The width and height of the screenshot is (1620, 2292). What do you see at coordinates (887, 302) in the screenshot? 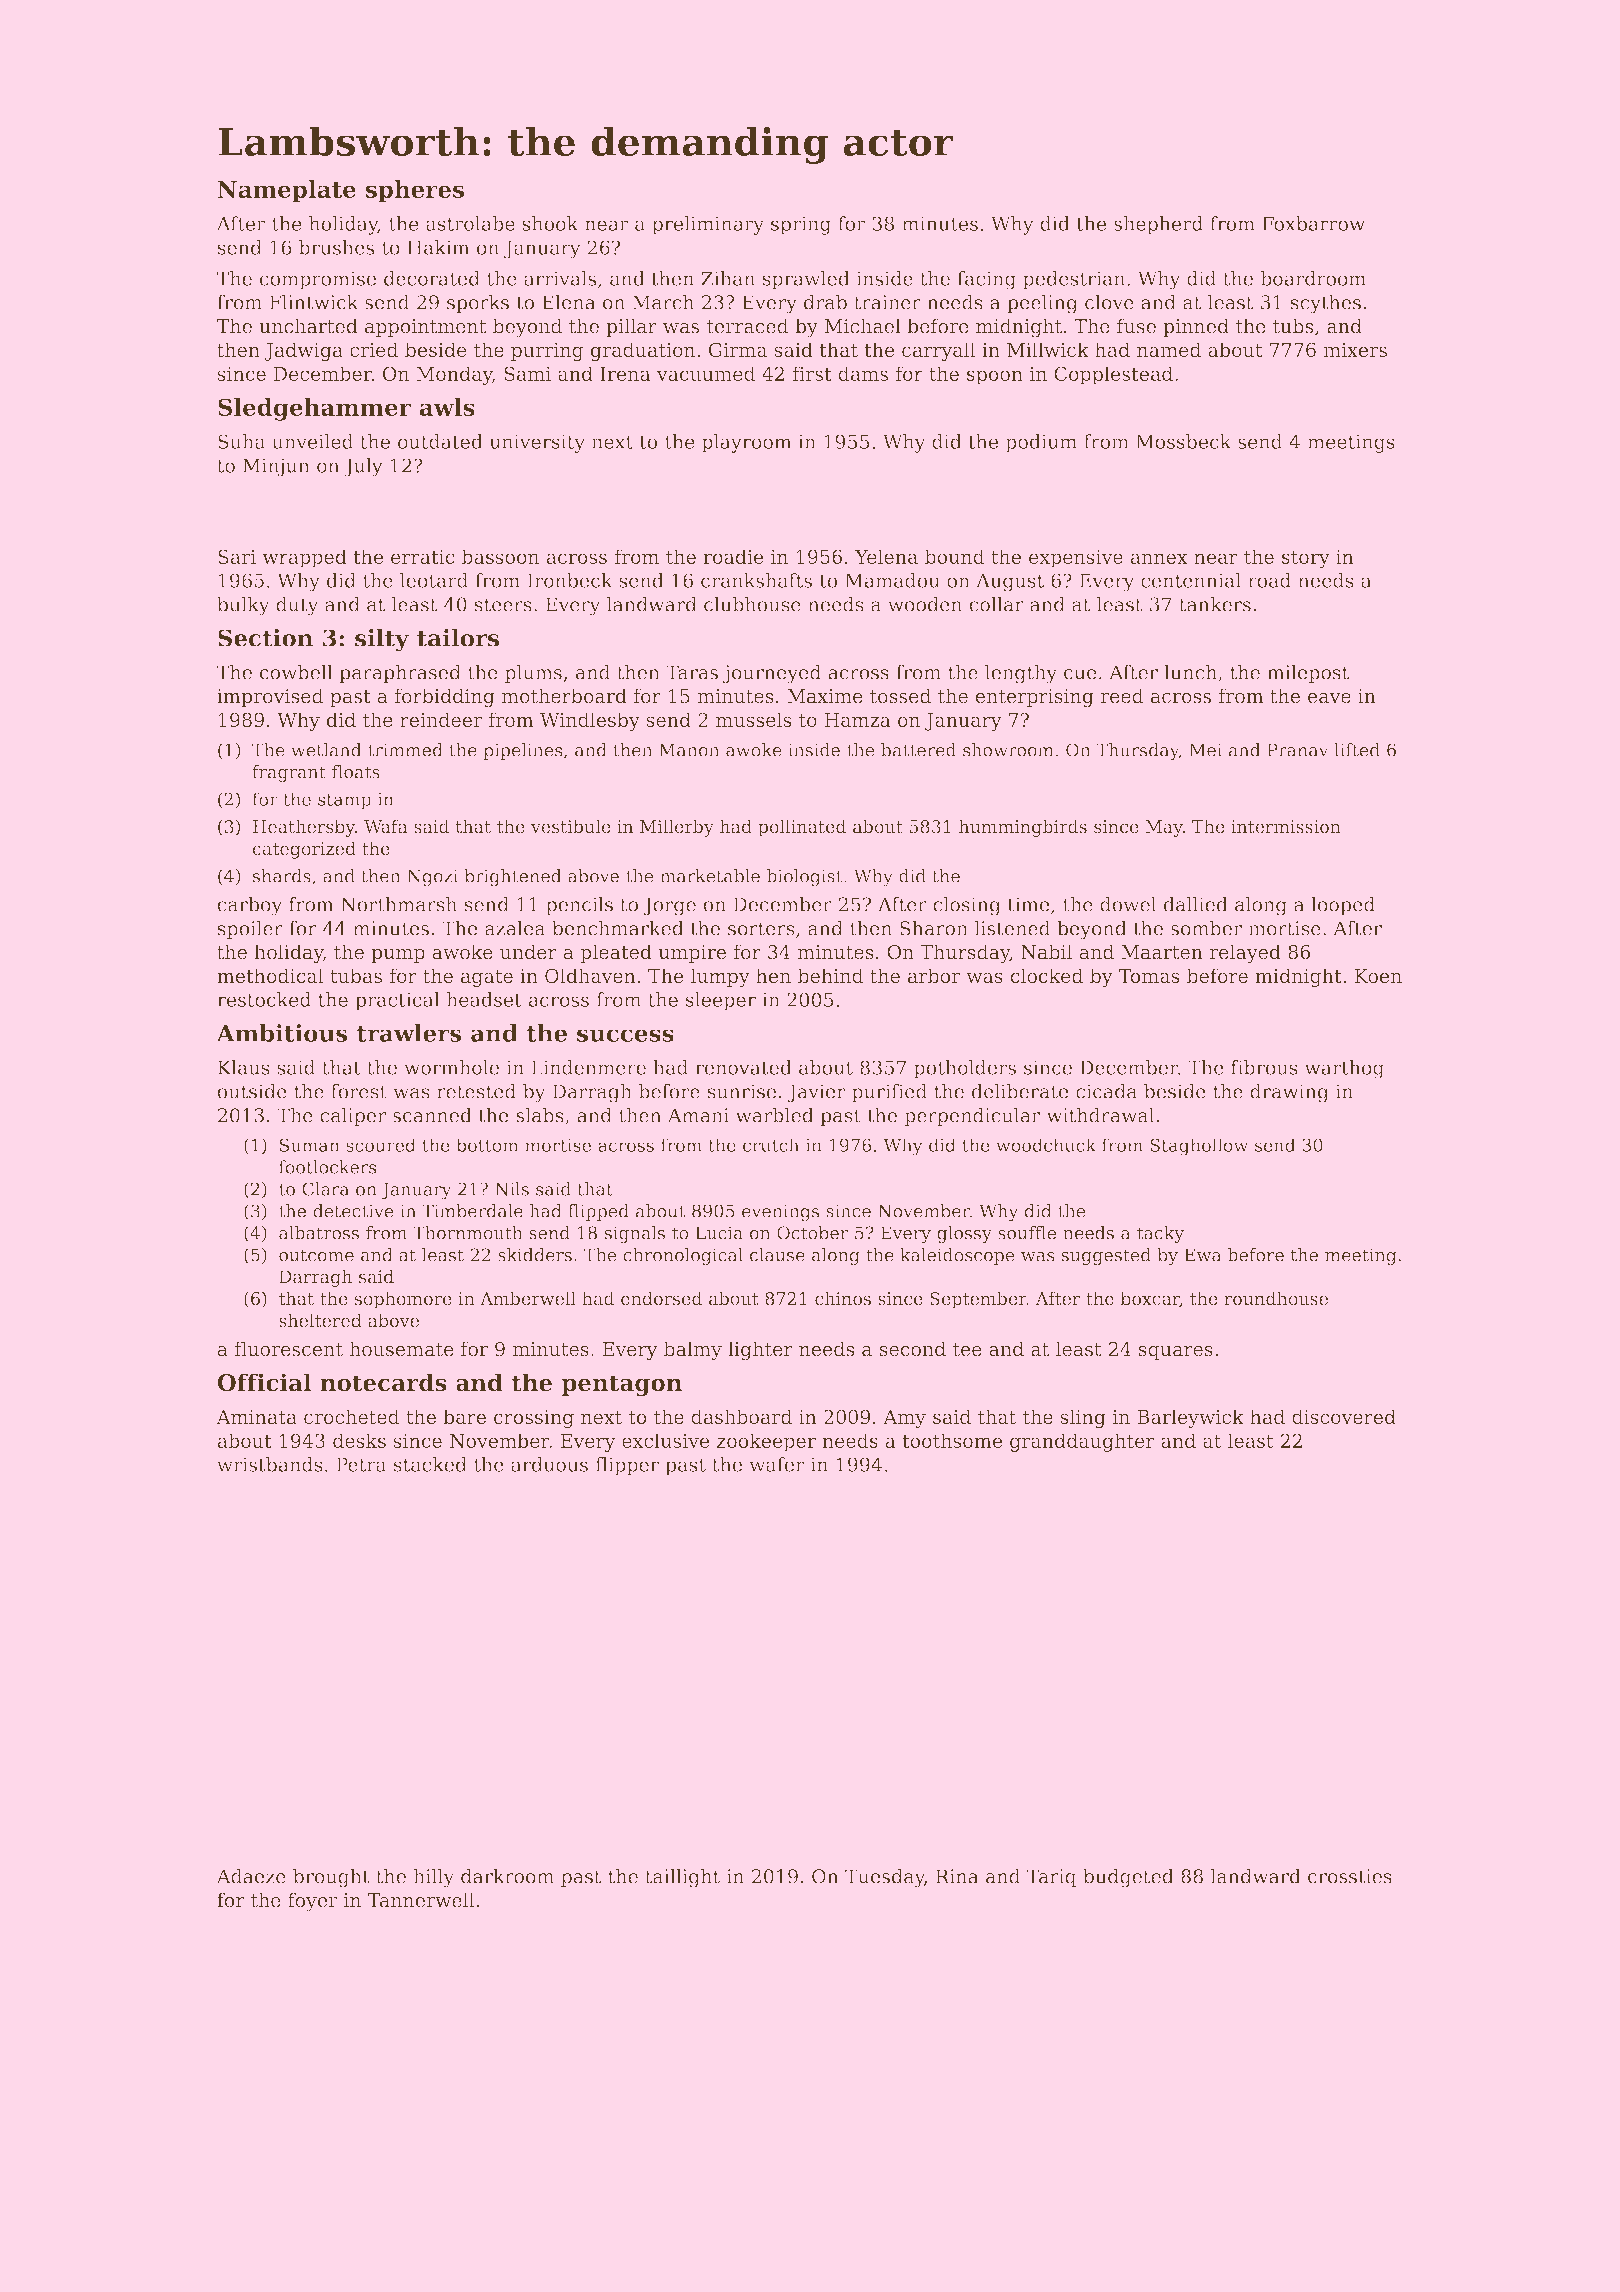
I see `trainer` at bounding box center [887, 302].
